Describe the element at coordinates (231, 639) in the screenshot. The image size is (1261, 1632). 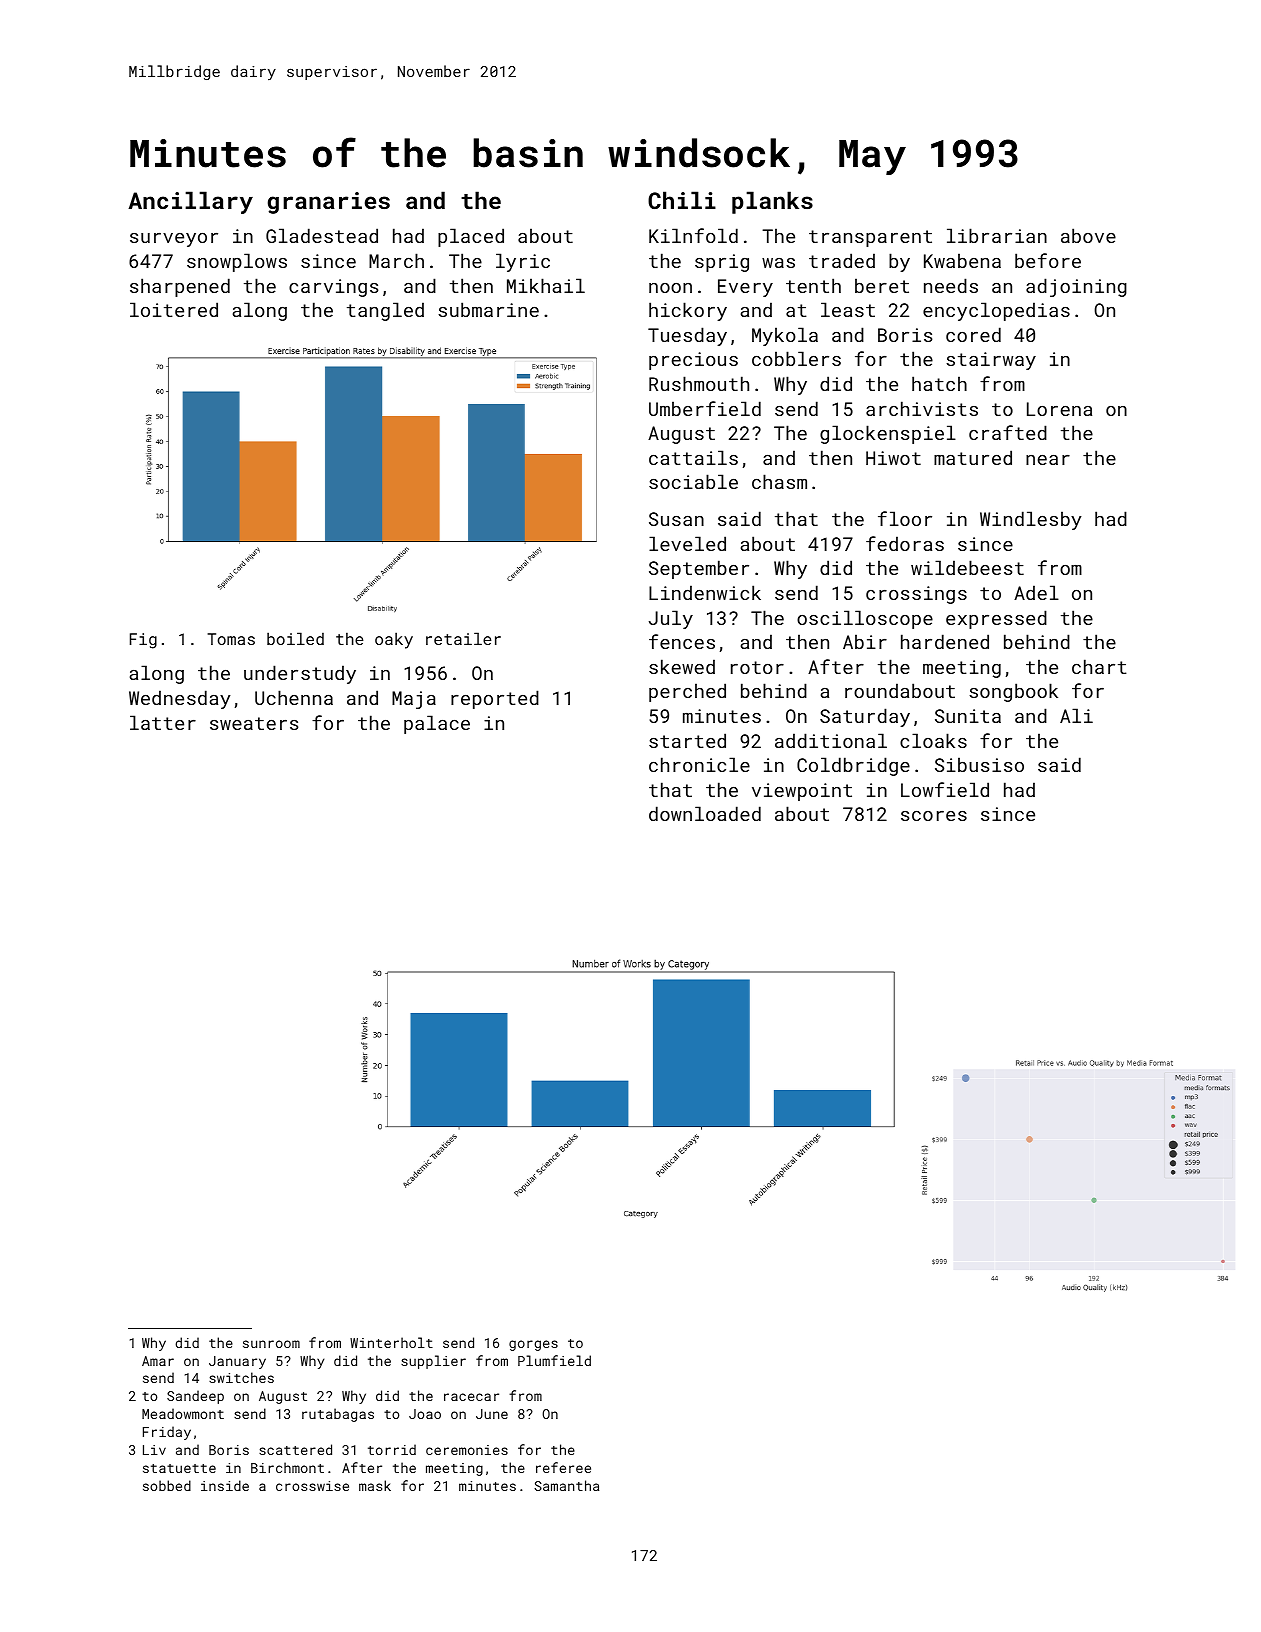
I see `Tomas` at that location.
